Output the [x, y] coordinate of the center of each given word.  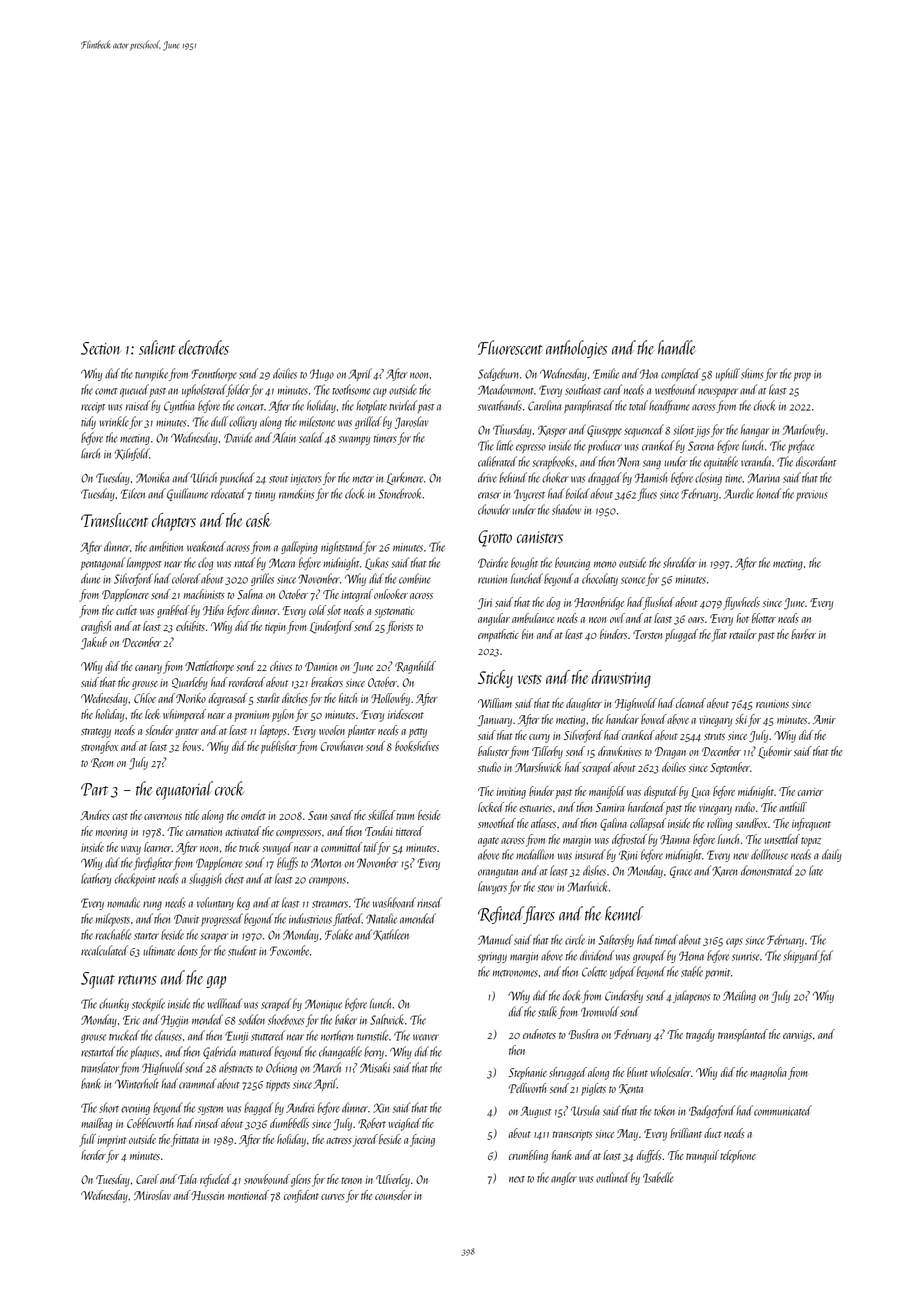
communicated [783, 1110]
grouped [649, 956]
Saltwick [387, 1019]
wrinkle [114, 421]
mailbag [96, 1124]
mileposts [113, 919]
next [517, 1179]
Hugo [322, 375]
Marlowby [804, 430]
